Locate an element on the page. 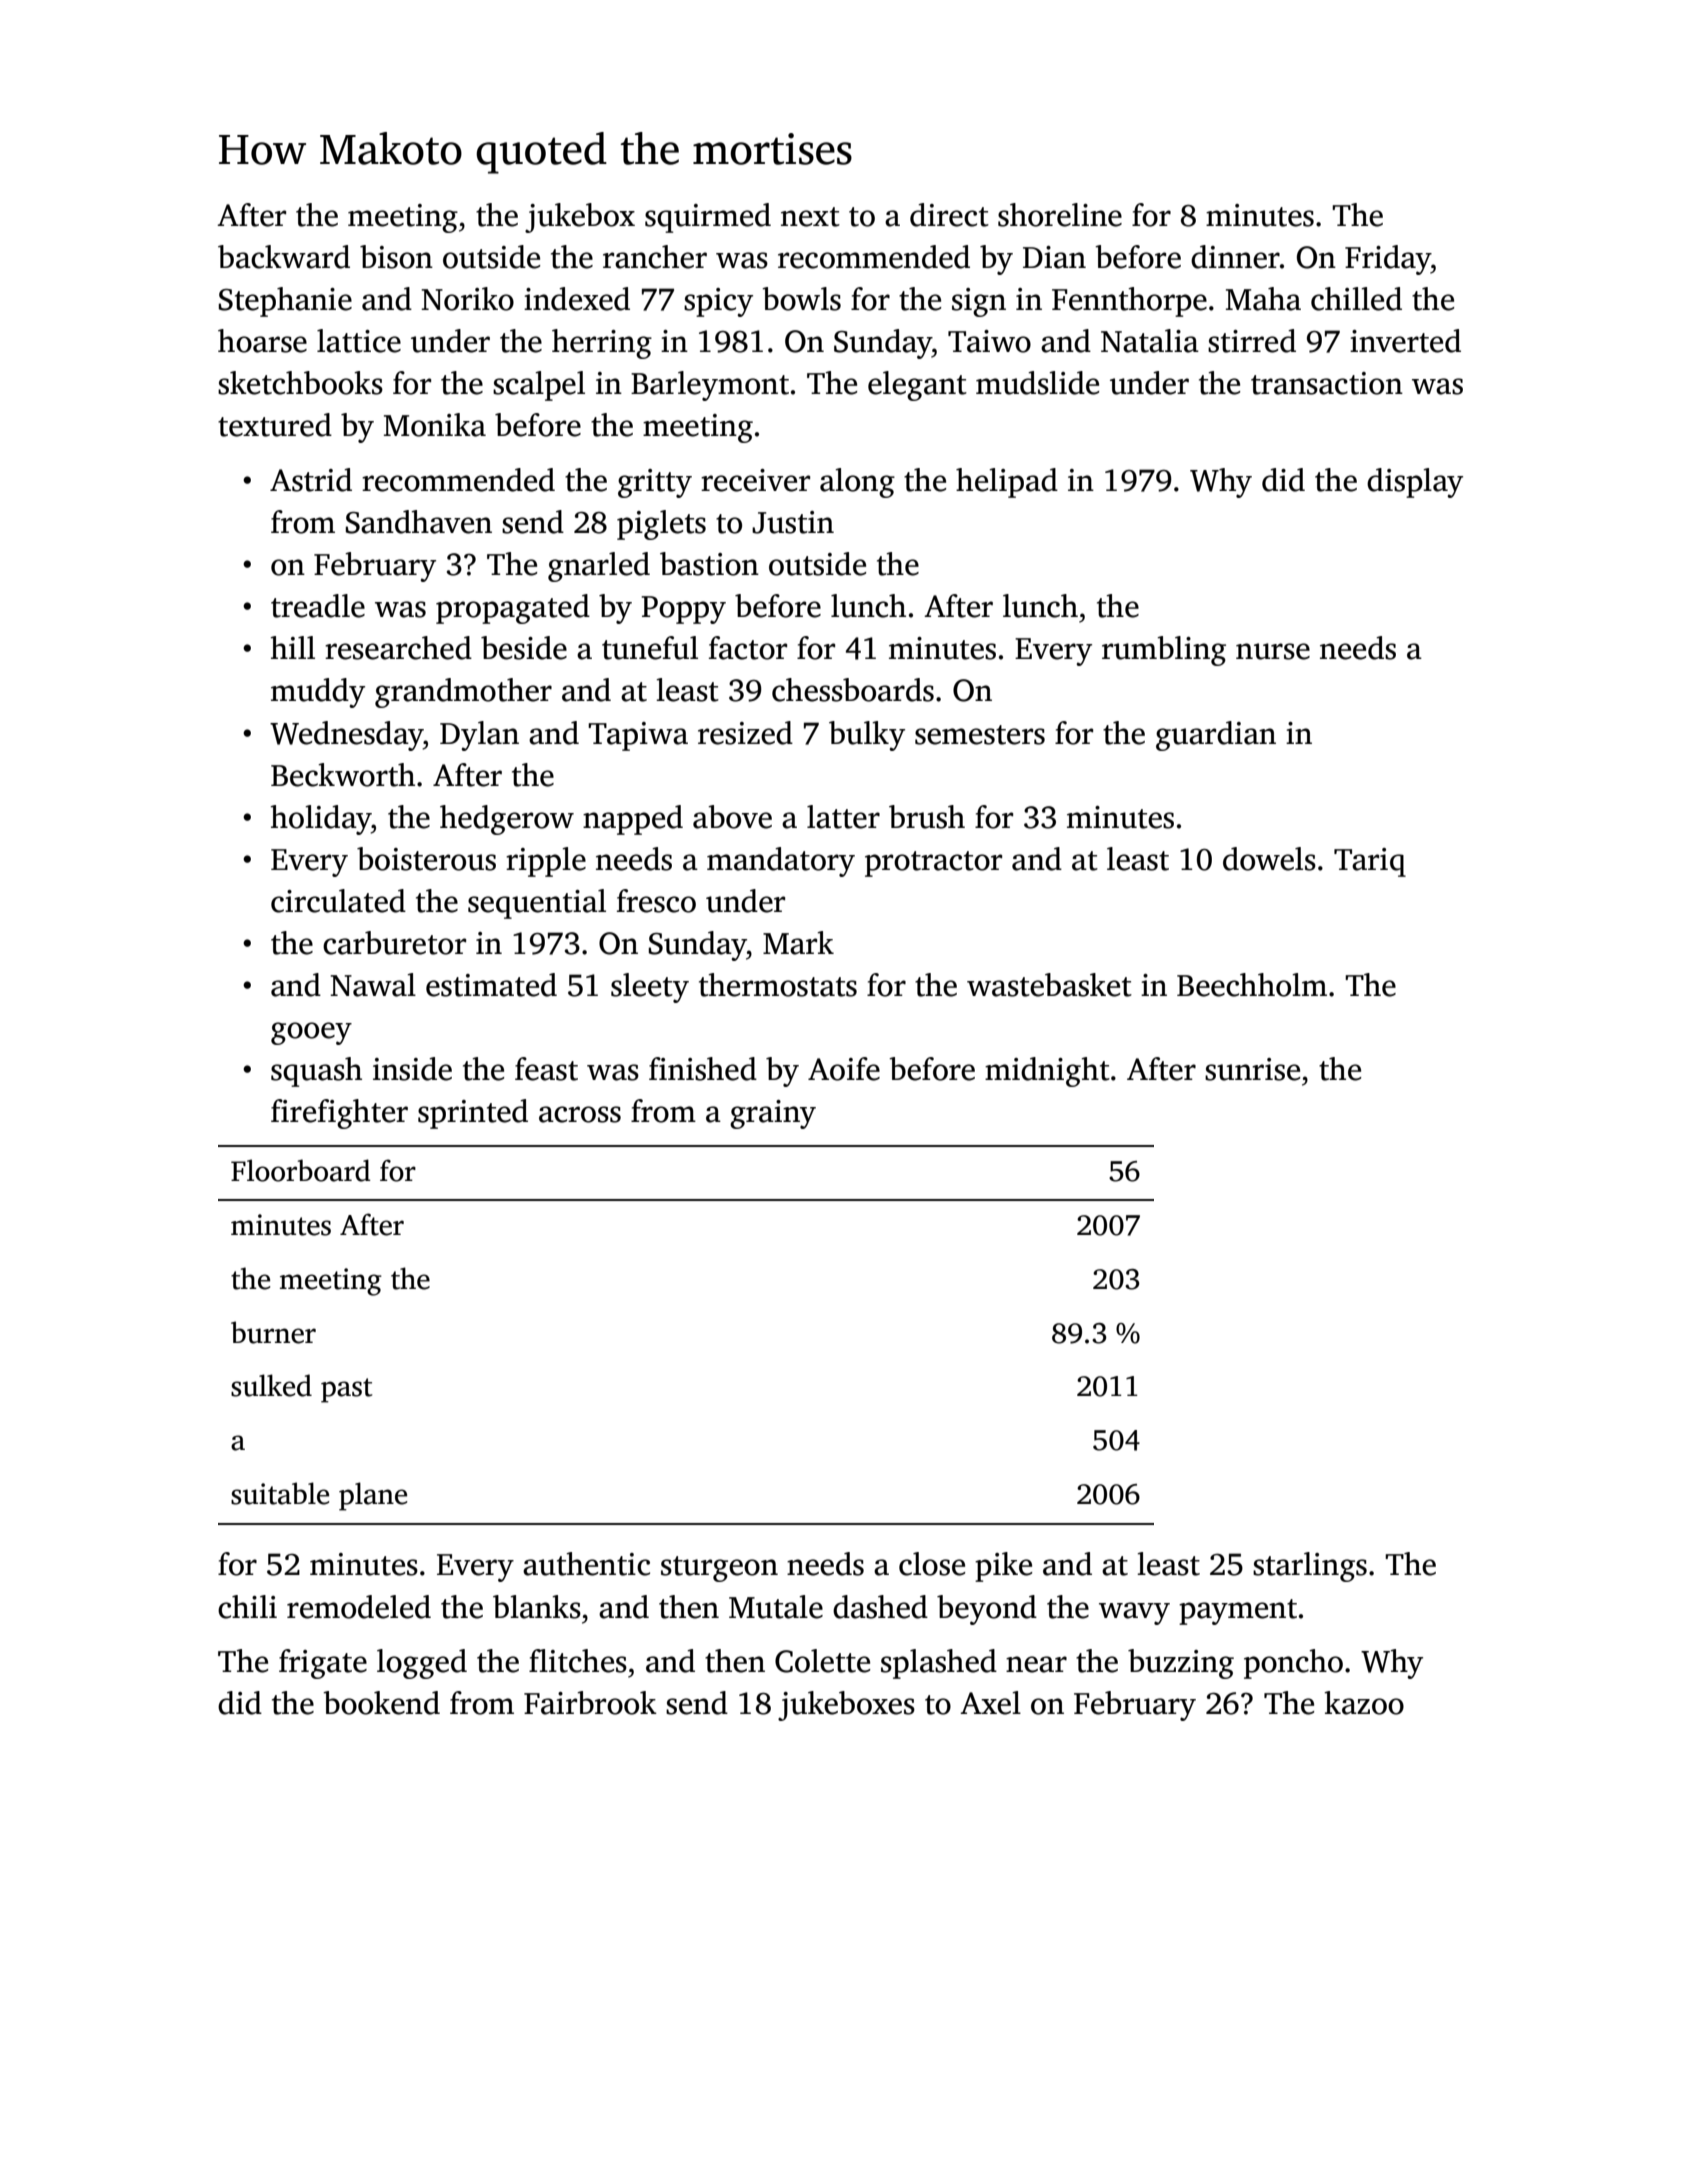  squirmed is located at coordinates (708, 218).
